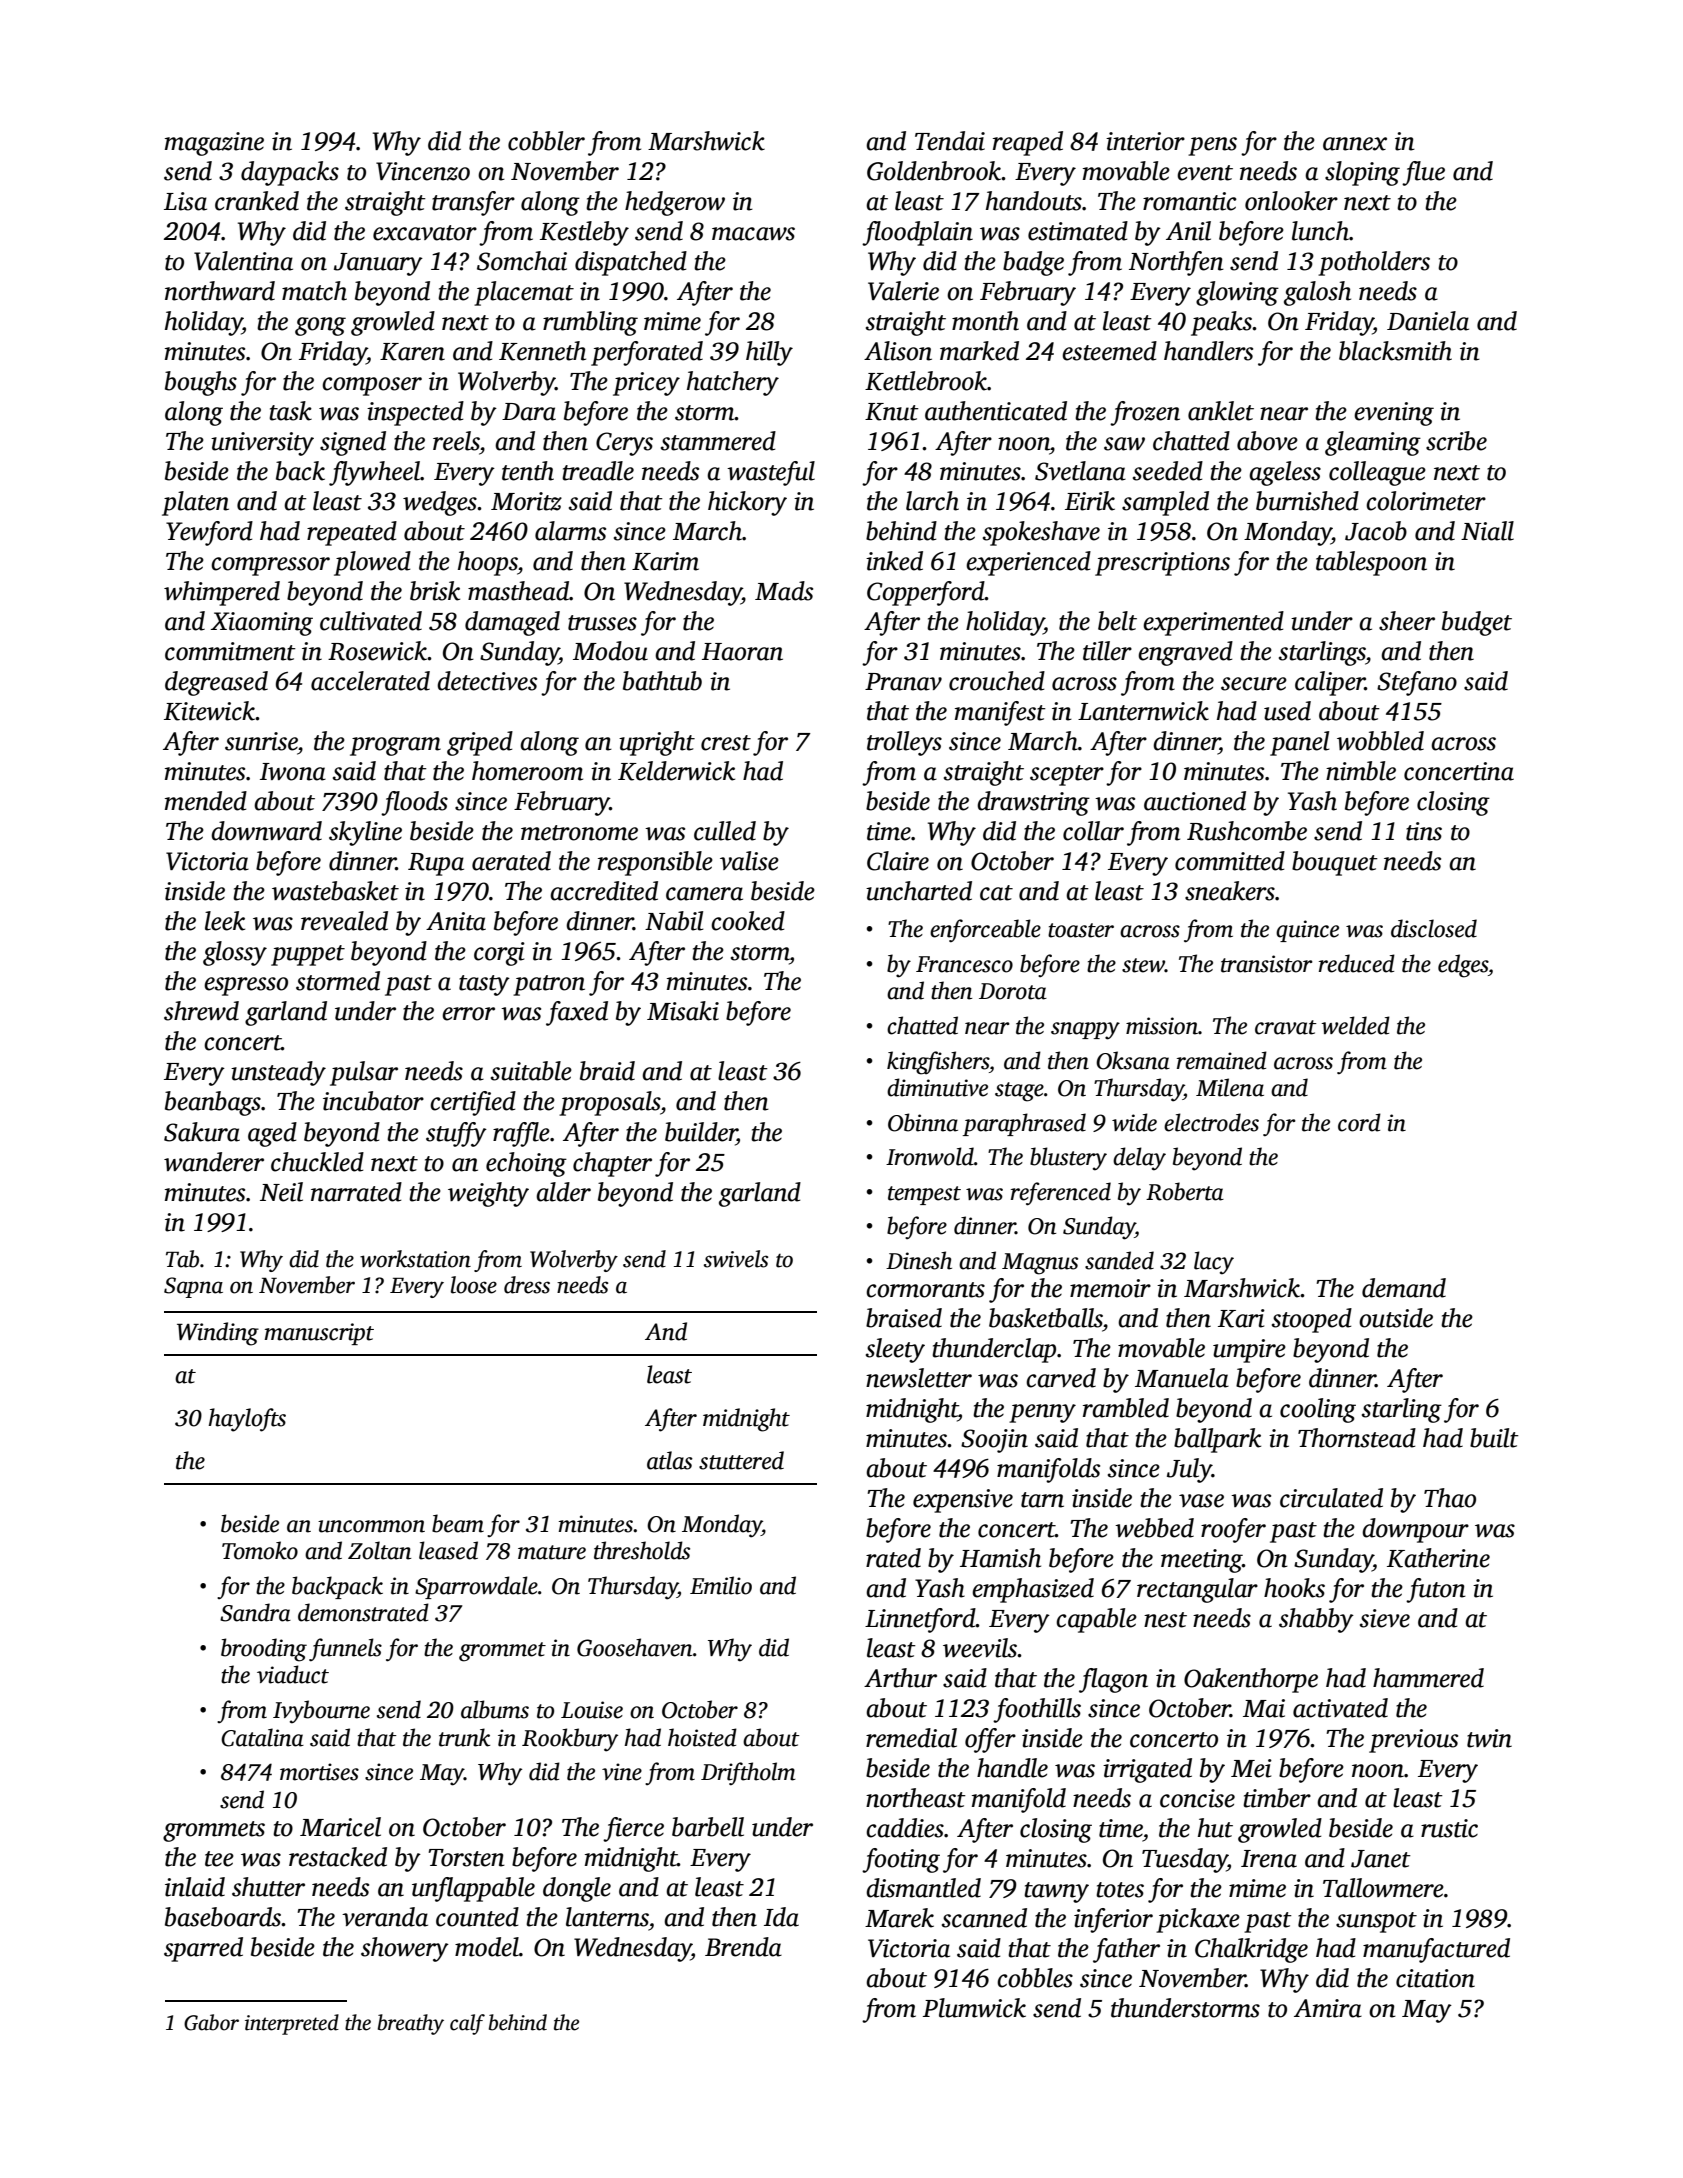 Image resolution: width=1683 pixels, height=2178 pixels. What do you see at coordinates (1188, 231) in the screenshot?
I see `Anil` at bounding box center [1188, 231].
